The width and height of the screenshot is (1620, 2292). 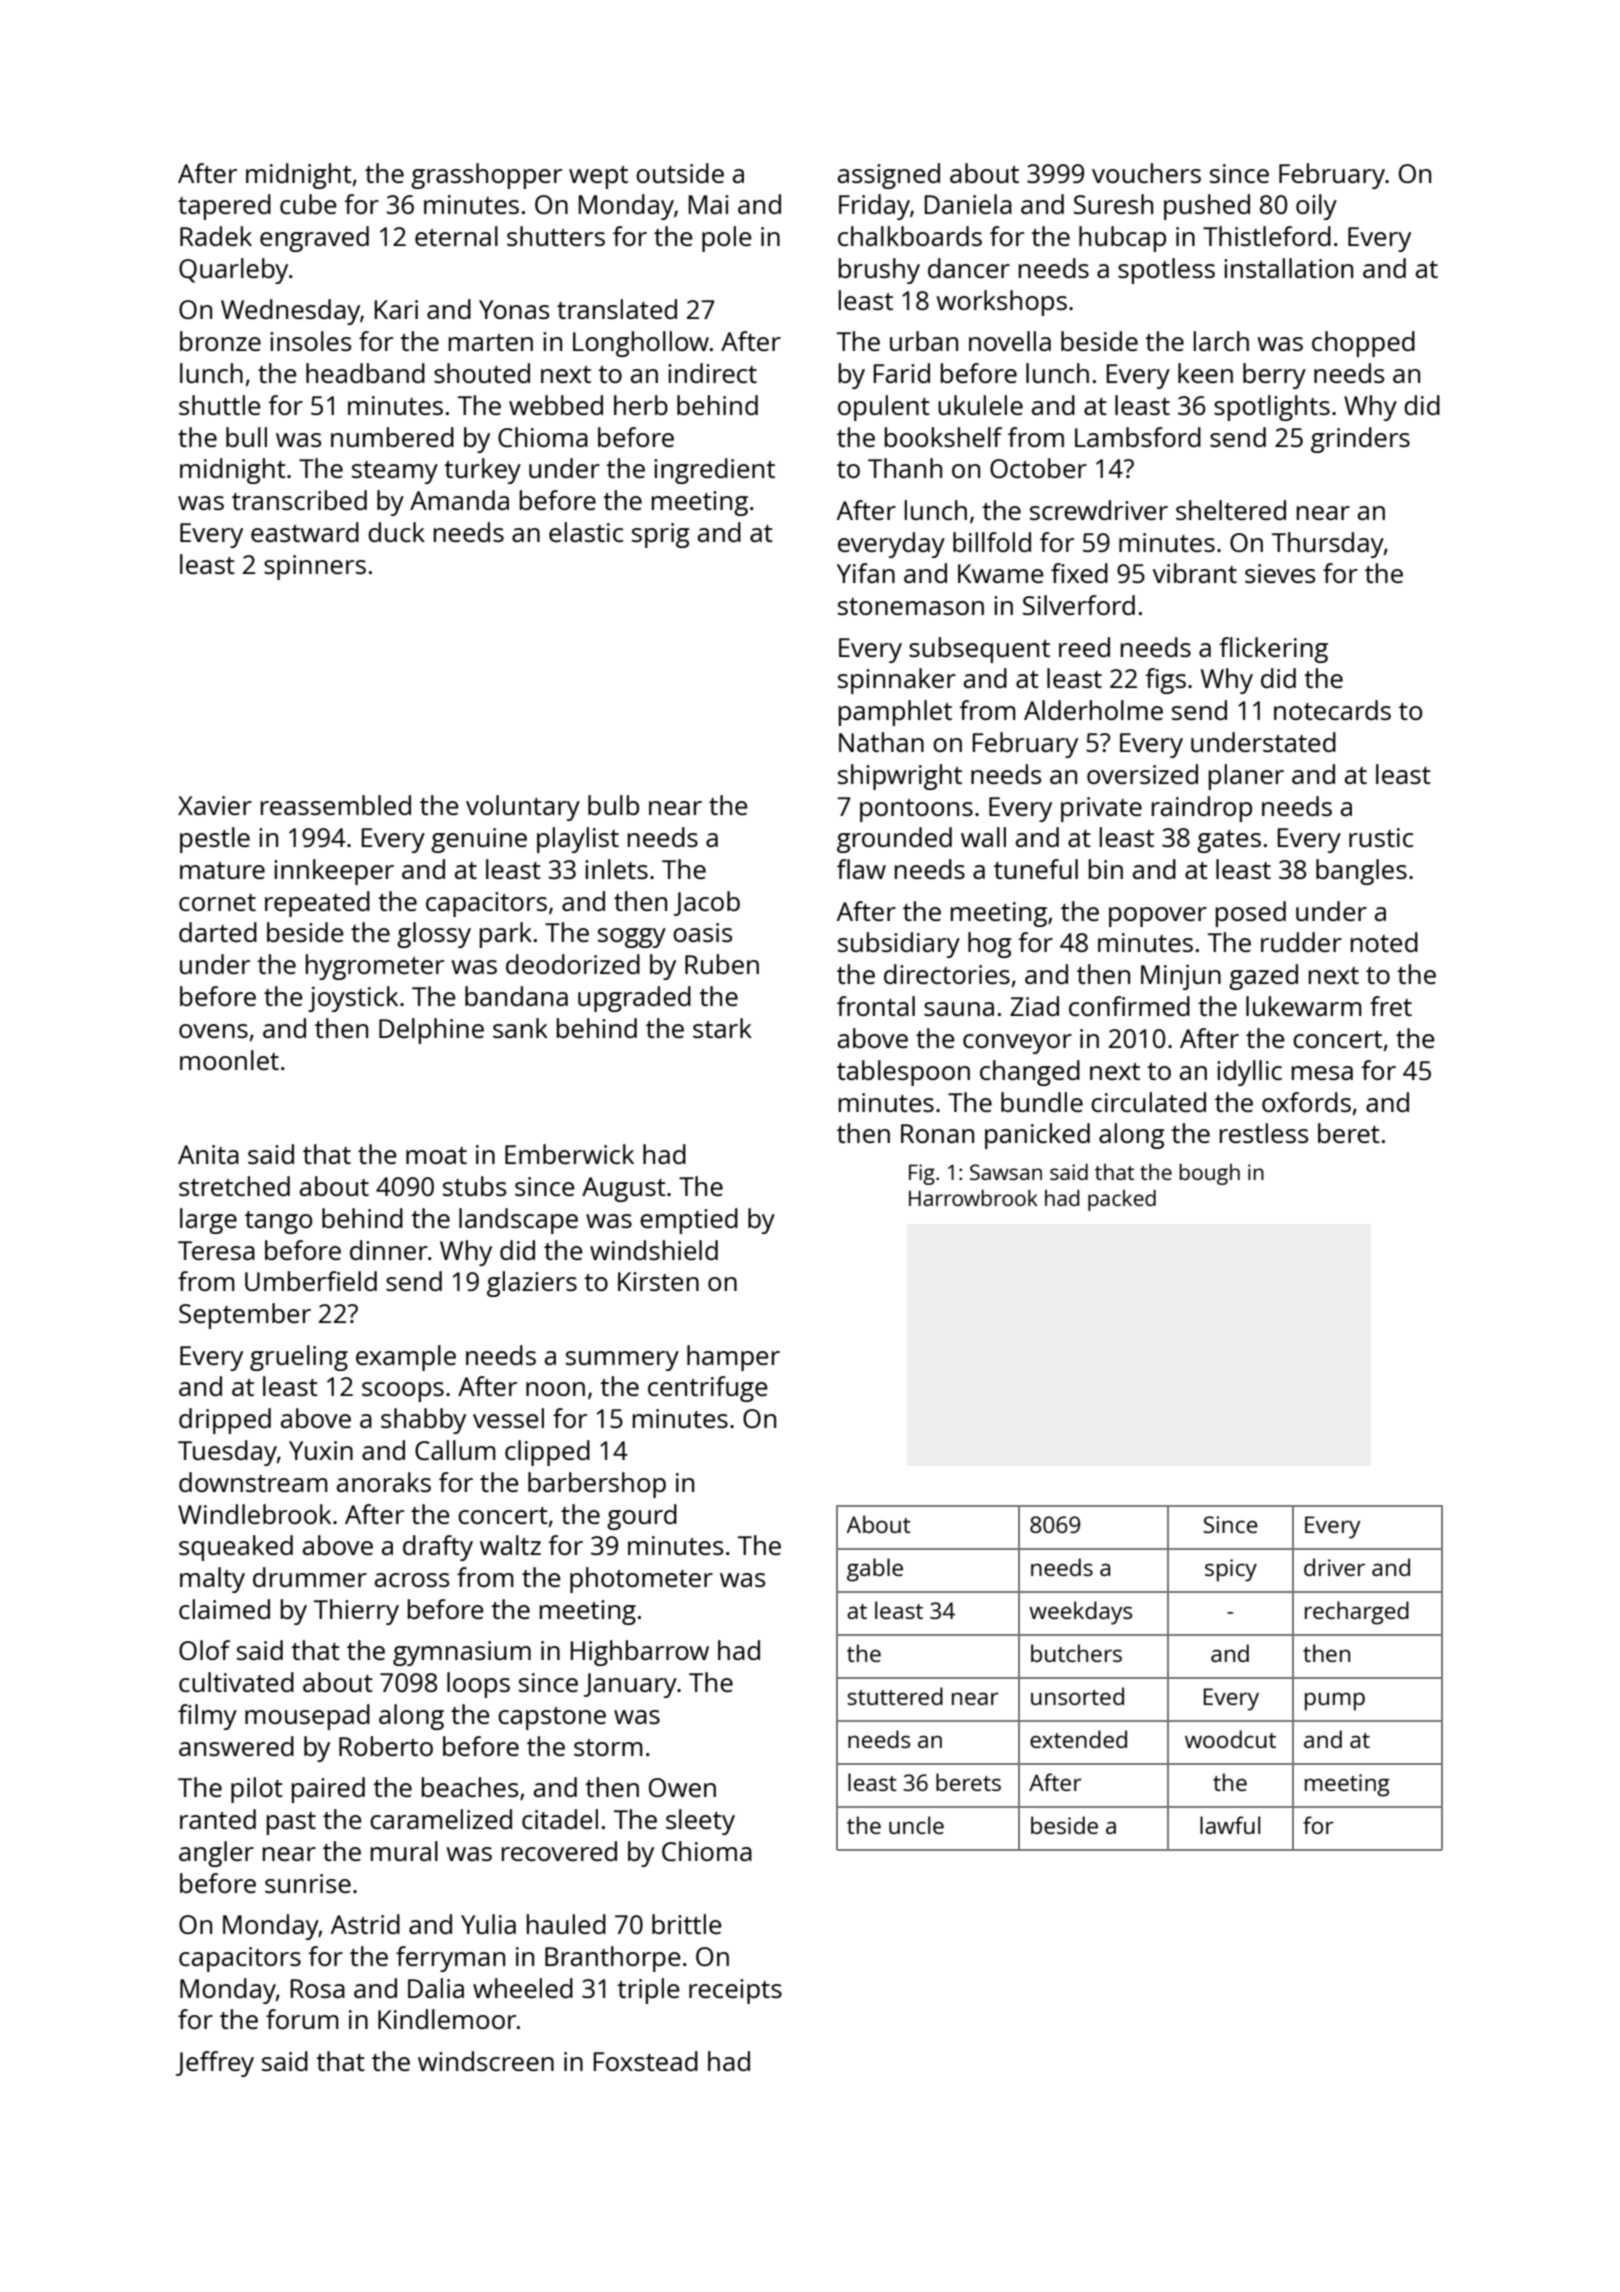 I want to click on bin, so click(x=1106, y=869).
